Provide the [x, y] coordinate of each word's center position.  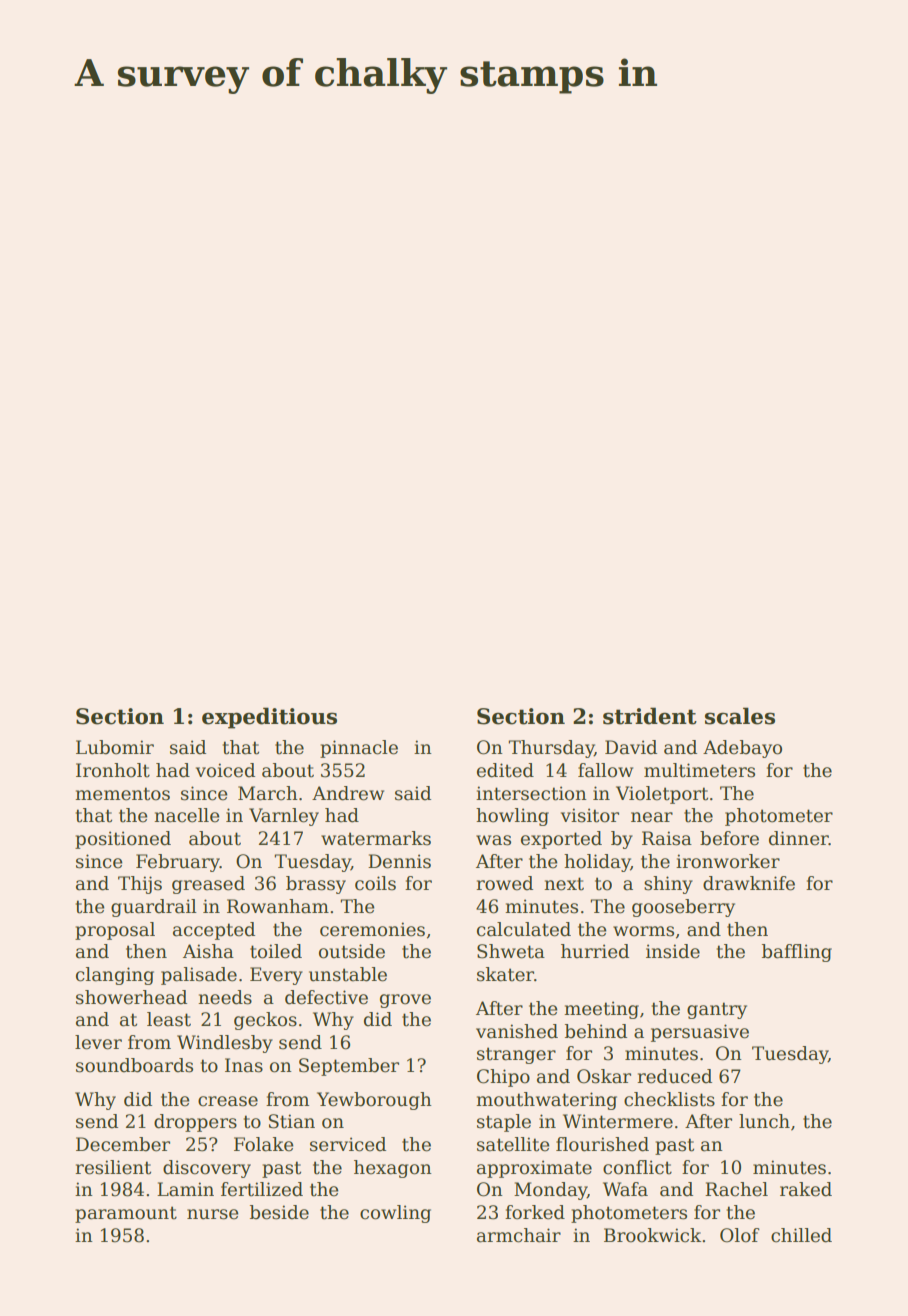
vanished [517, 1031]
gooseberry [683, 908]
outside [352, 951]
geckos [265, 1021]
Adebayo [742, 749]
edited [505, 770]
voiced [225, 770]
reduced [674, 1076]
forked [535, 1212]
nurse [212, 1214]
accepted [214, 931]
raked [806, 1189]
